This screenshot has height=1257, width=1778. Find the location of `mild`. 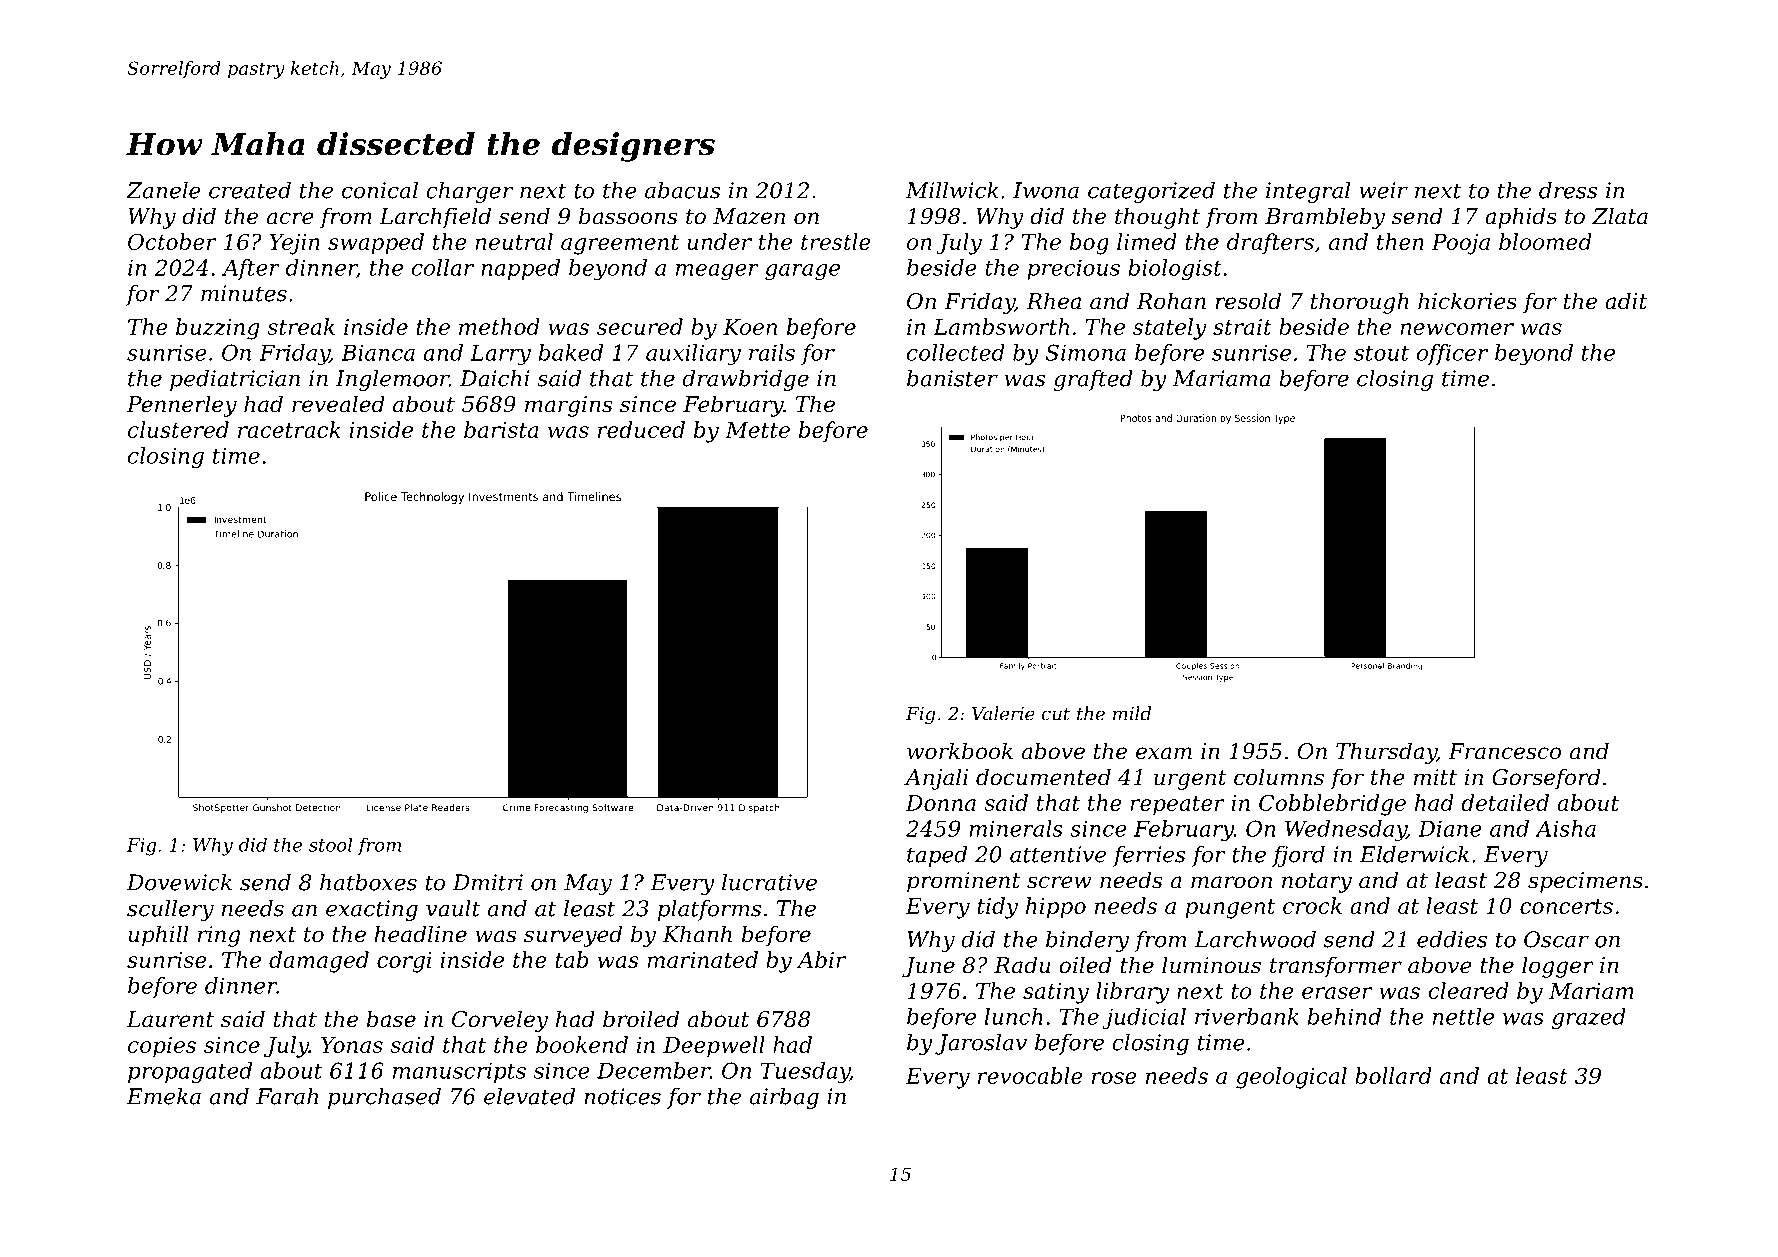

mild is located at coordinates (1132, 713).
